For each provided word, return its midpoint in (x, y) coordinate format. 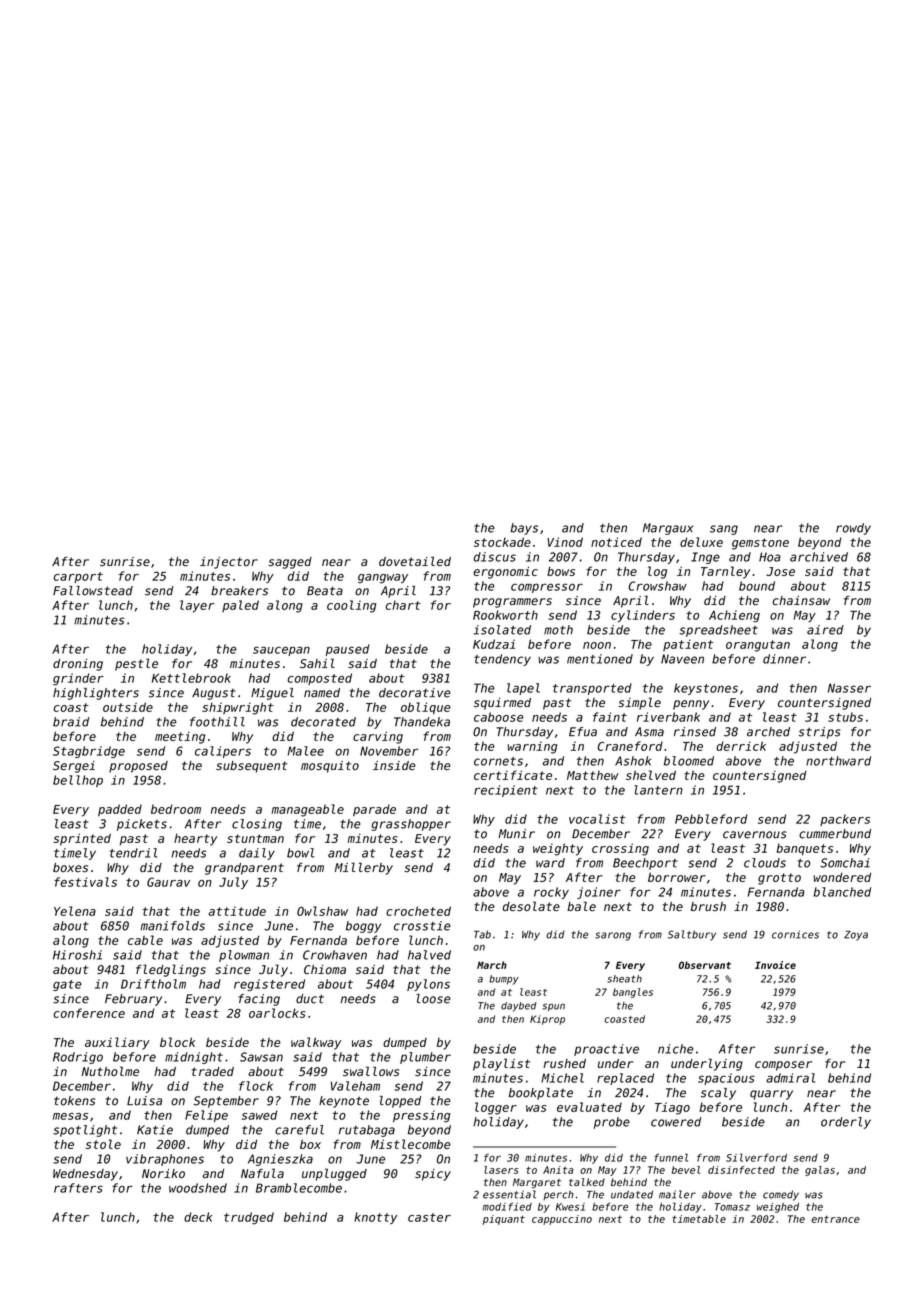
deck (198, 1217)
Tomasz (732, 1207)
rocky (551, 893)
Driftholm (153, 984)
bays (524, 529)
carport (78, 577)
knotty (375, 1218)
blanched (842, 892)
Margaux (668, 529)
